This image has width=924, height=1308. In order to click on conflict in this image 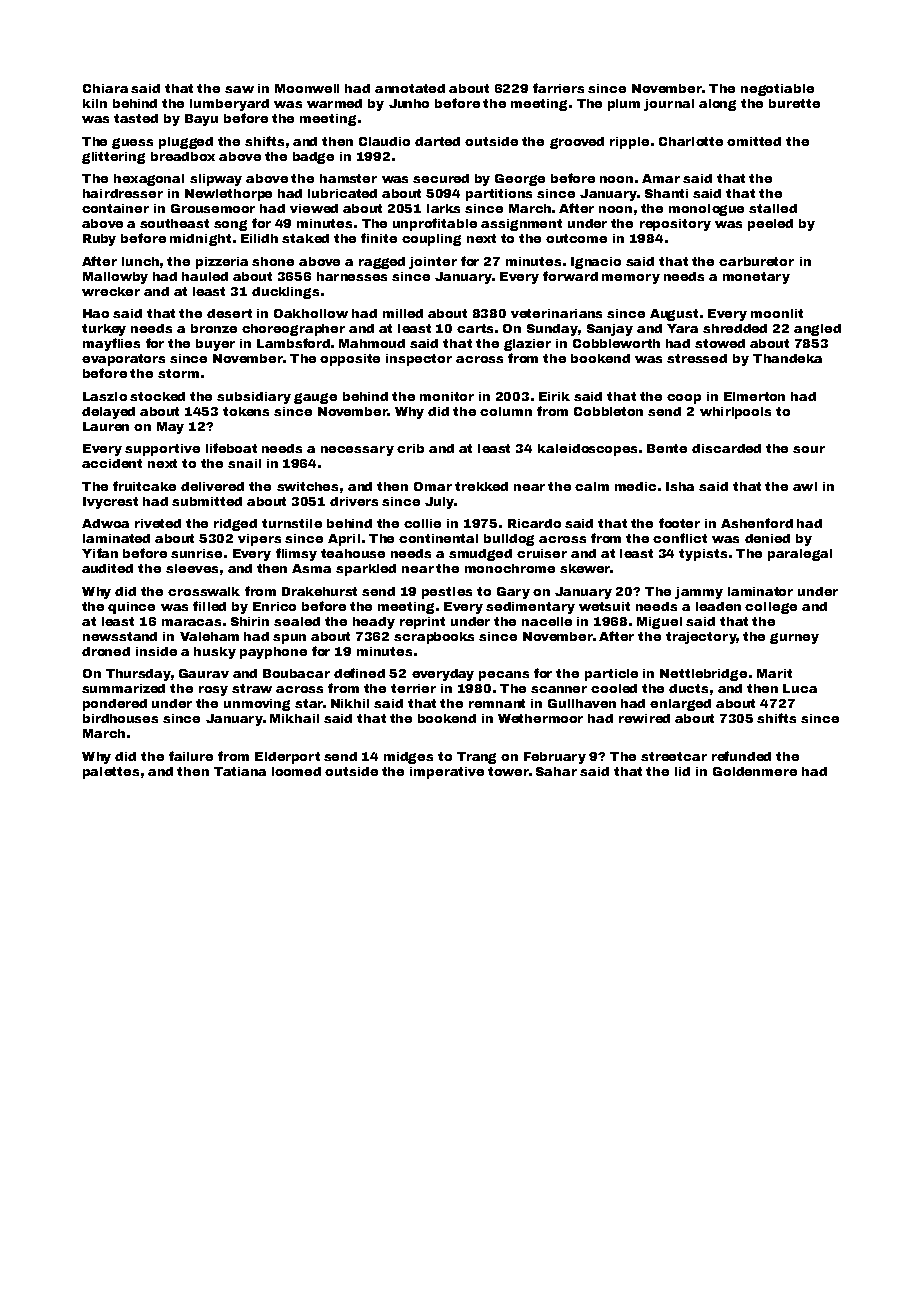, I will do `click(680, 538)`.
